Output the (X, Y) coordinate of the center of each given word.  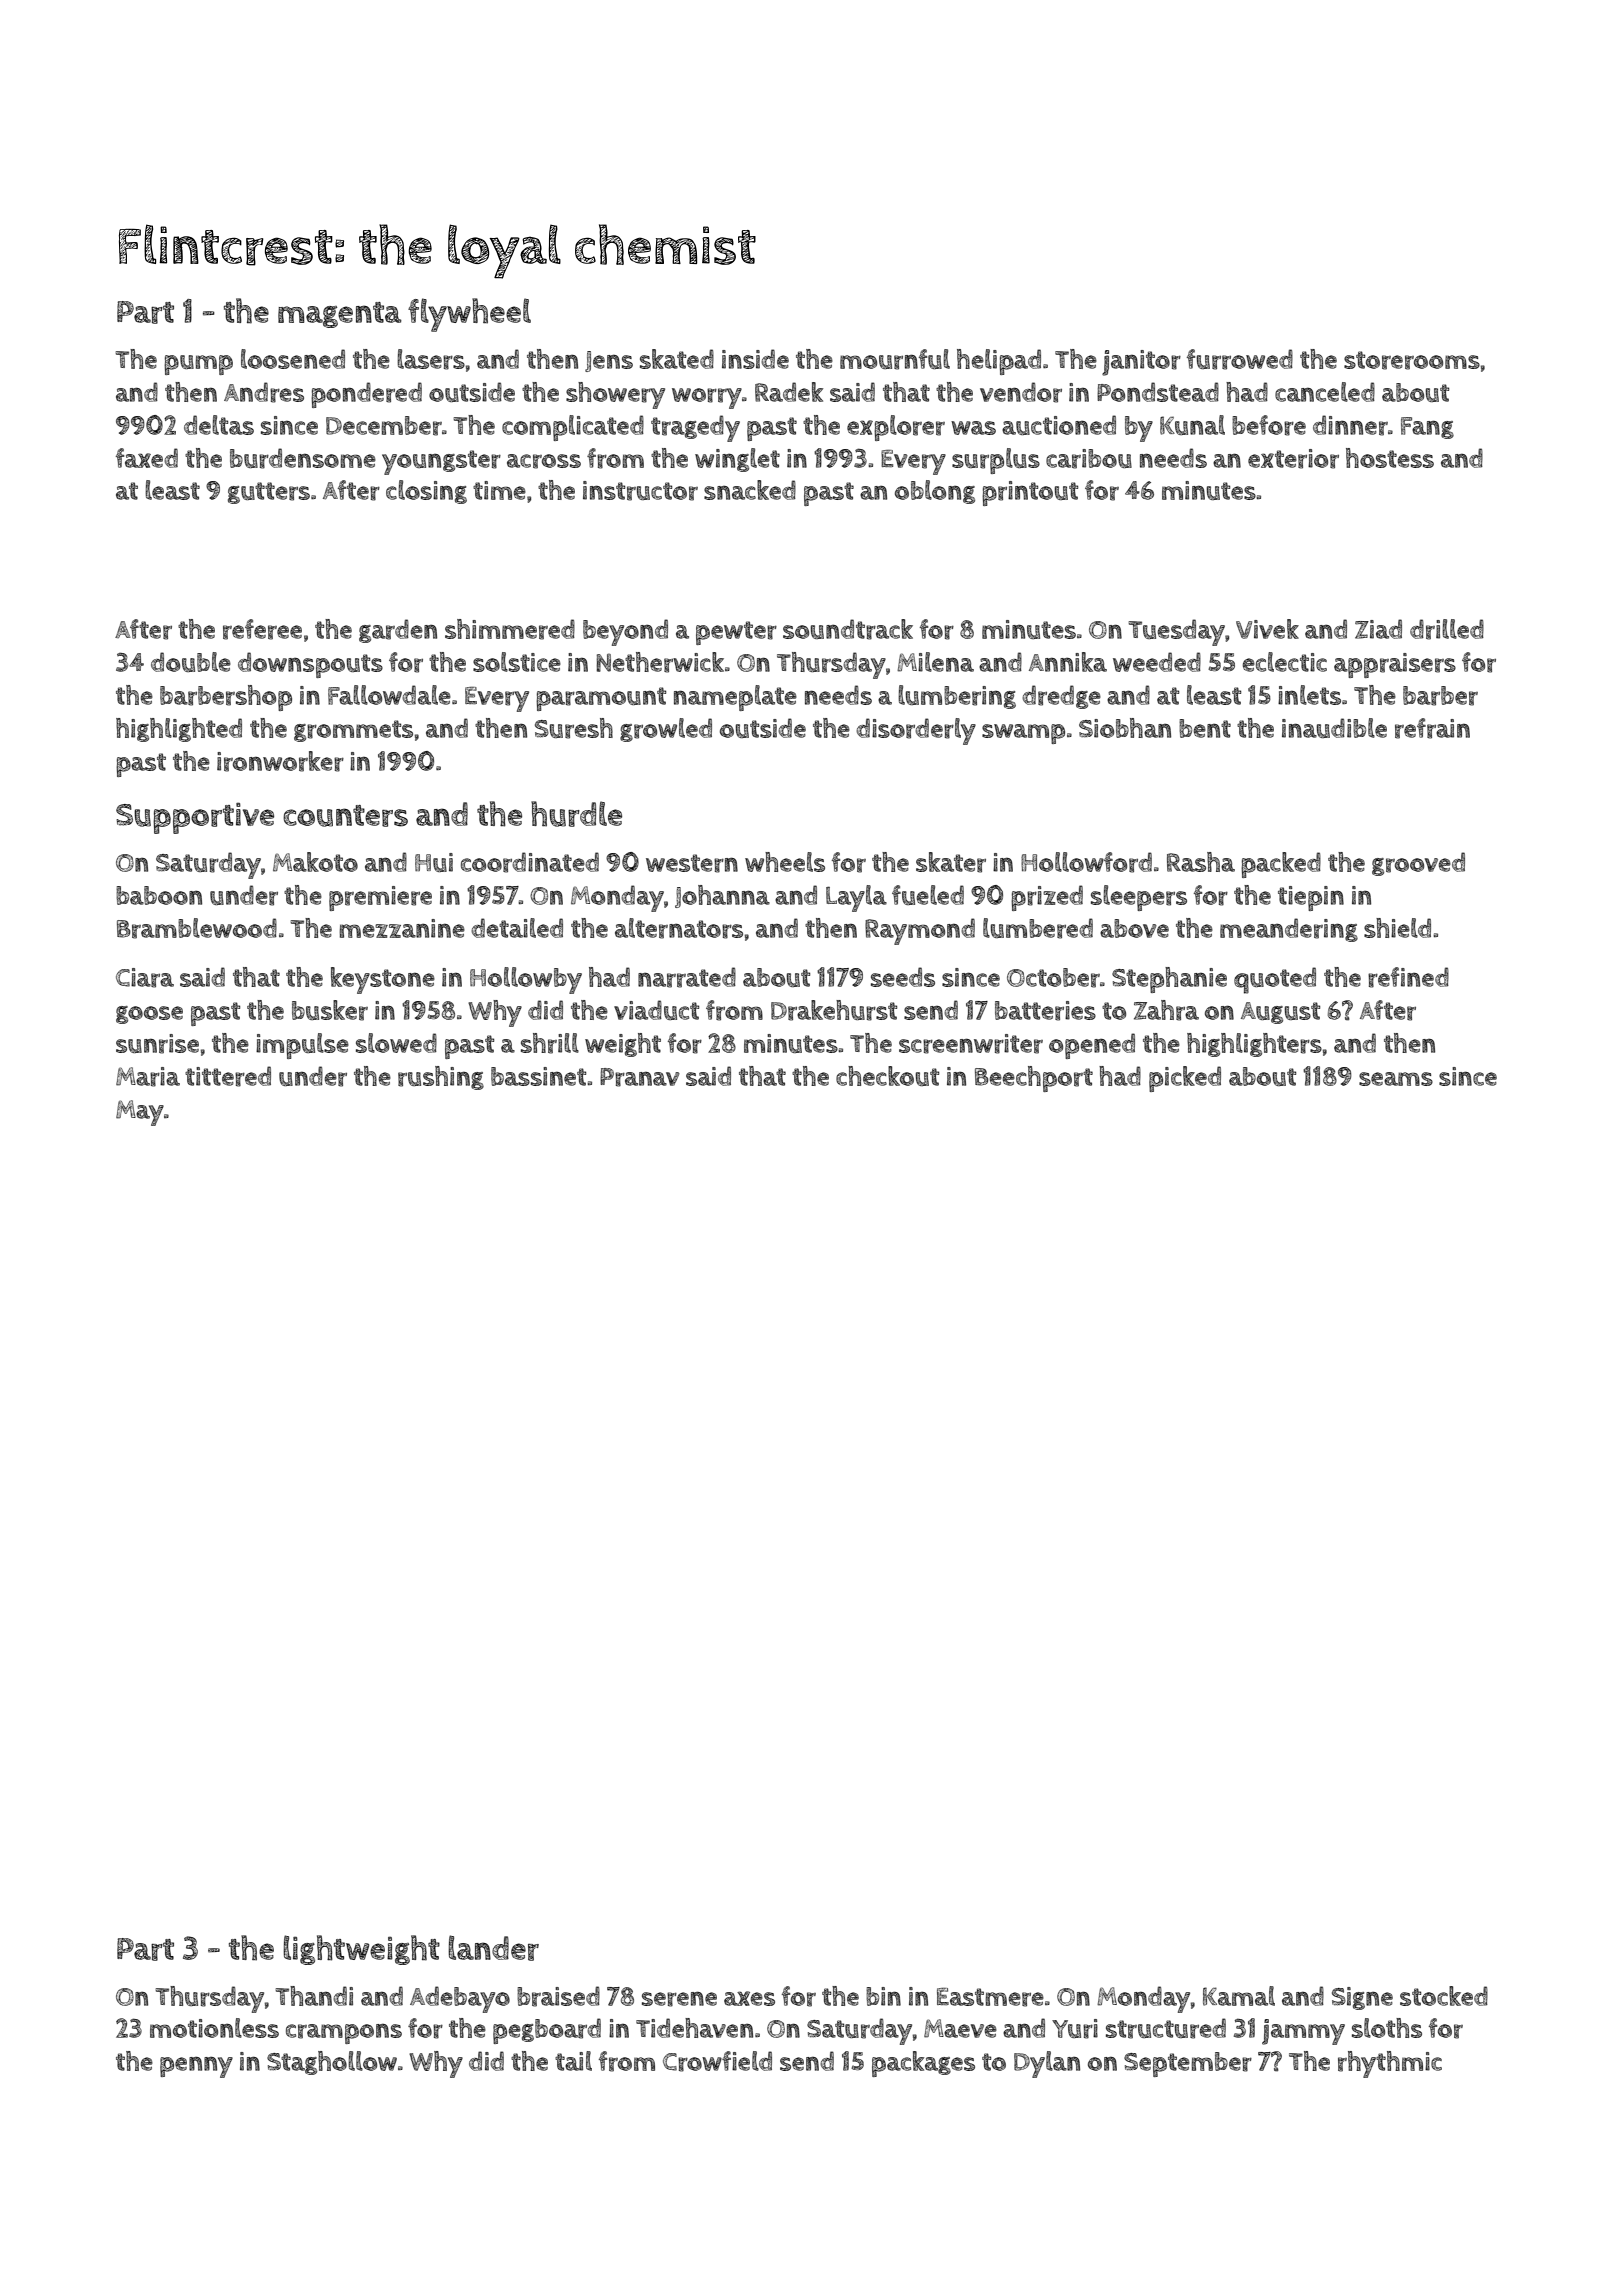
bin (883, 1996)
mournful (895, 359)
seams (1396, 1079)
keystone (383, 980)
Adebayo (460, 1999)
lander (493, 1948)
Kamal (1239, 1996)
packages (923, 2064)
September (1188, 2064)
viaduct (656, 1010)
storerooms (1412, 360)
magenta (340, 315)
